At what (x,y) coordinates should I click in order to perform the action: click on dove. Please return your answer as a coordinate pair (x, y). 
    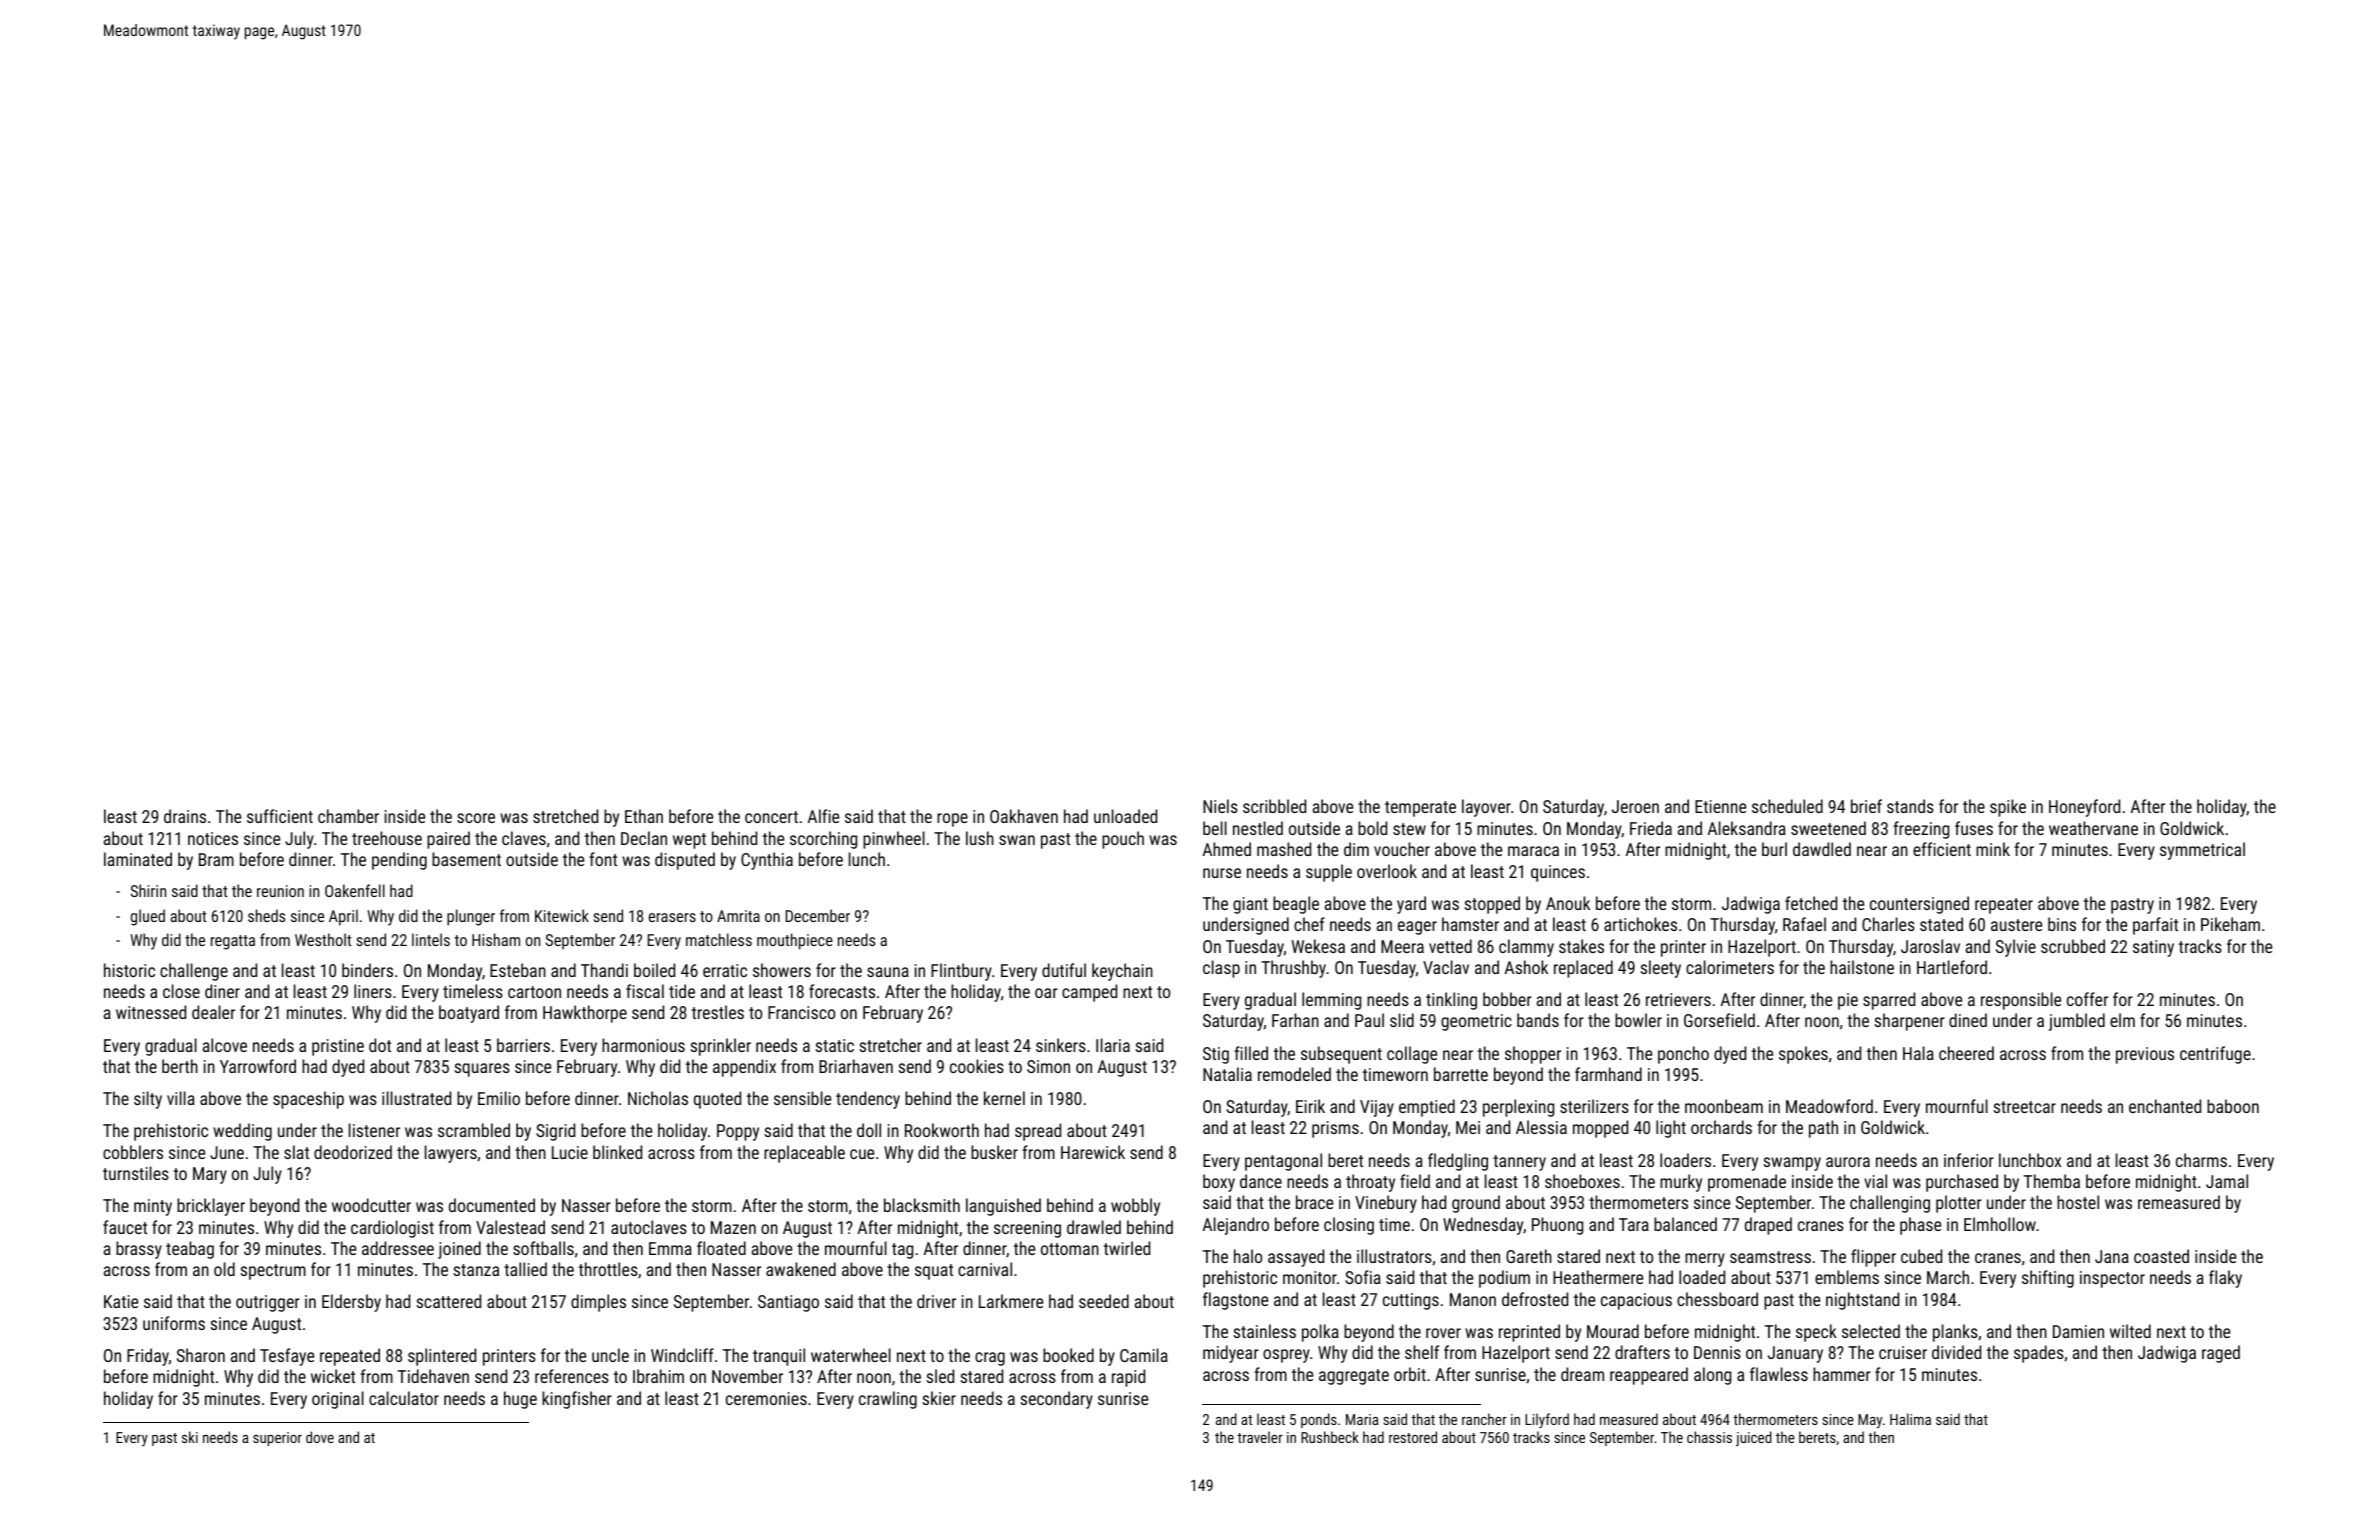
    Looking at the image, I should click on (320, 1437).
